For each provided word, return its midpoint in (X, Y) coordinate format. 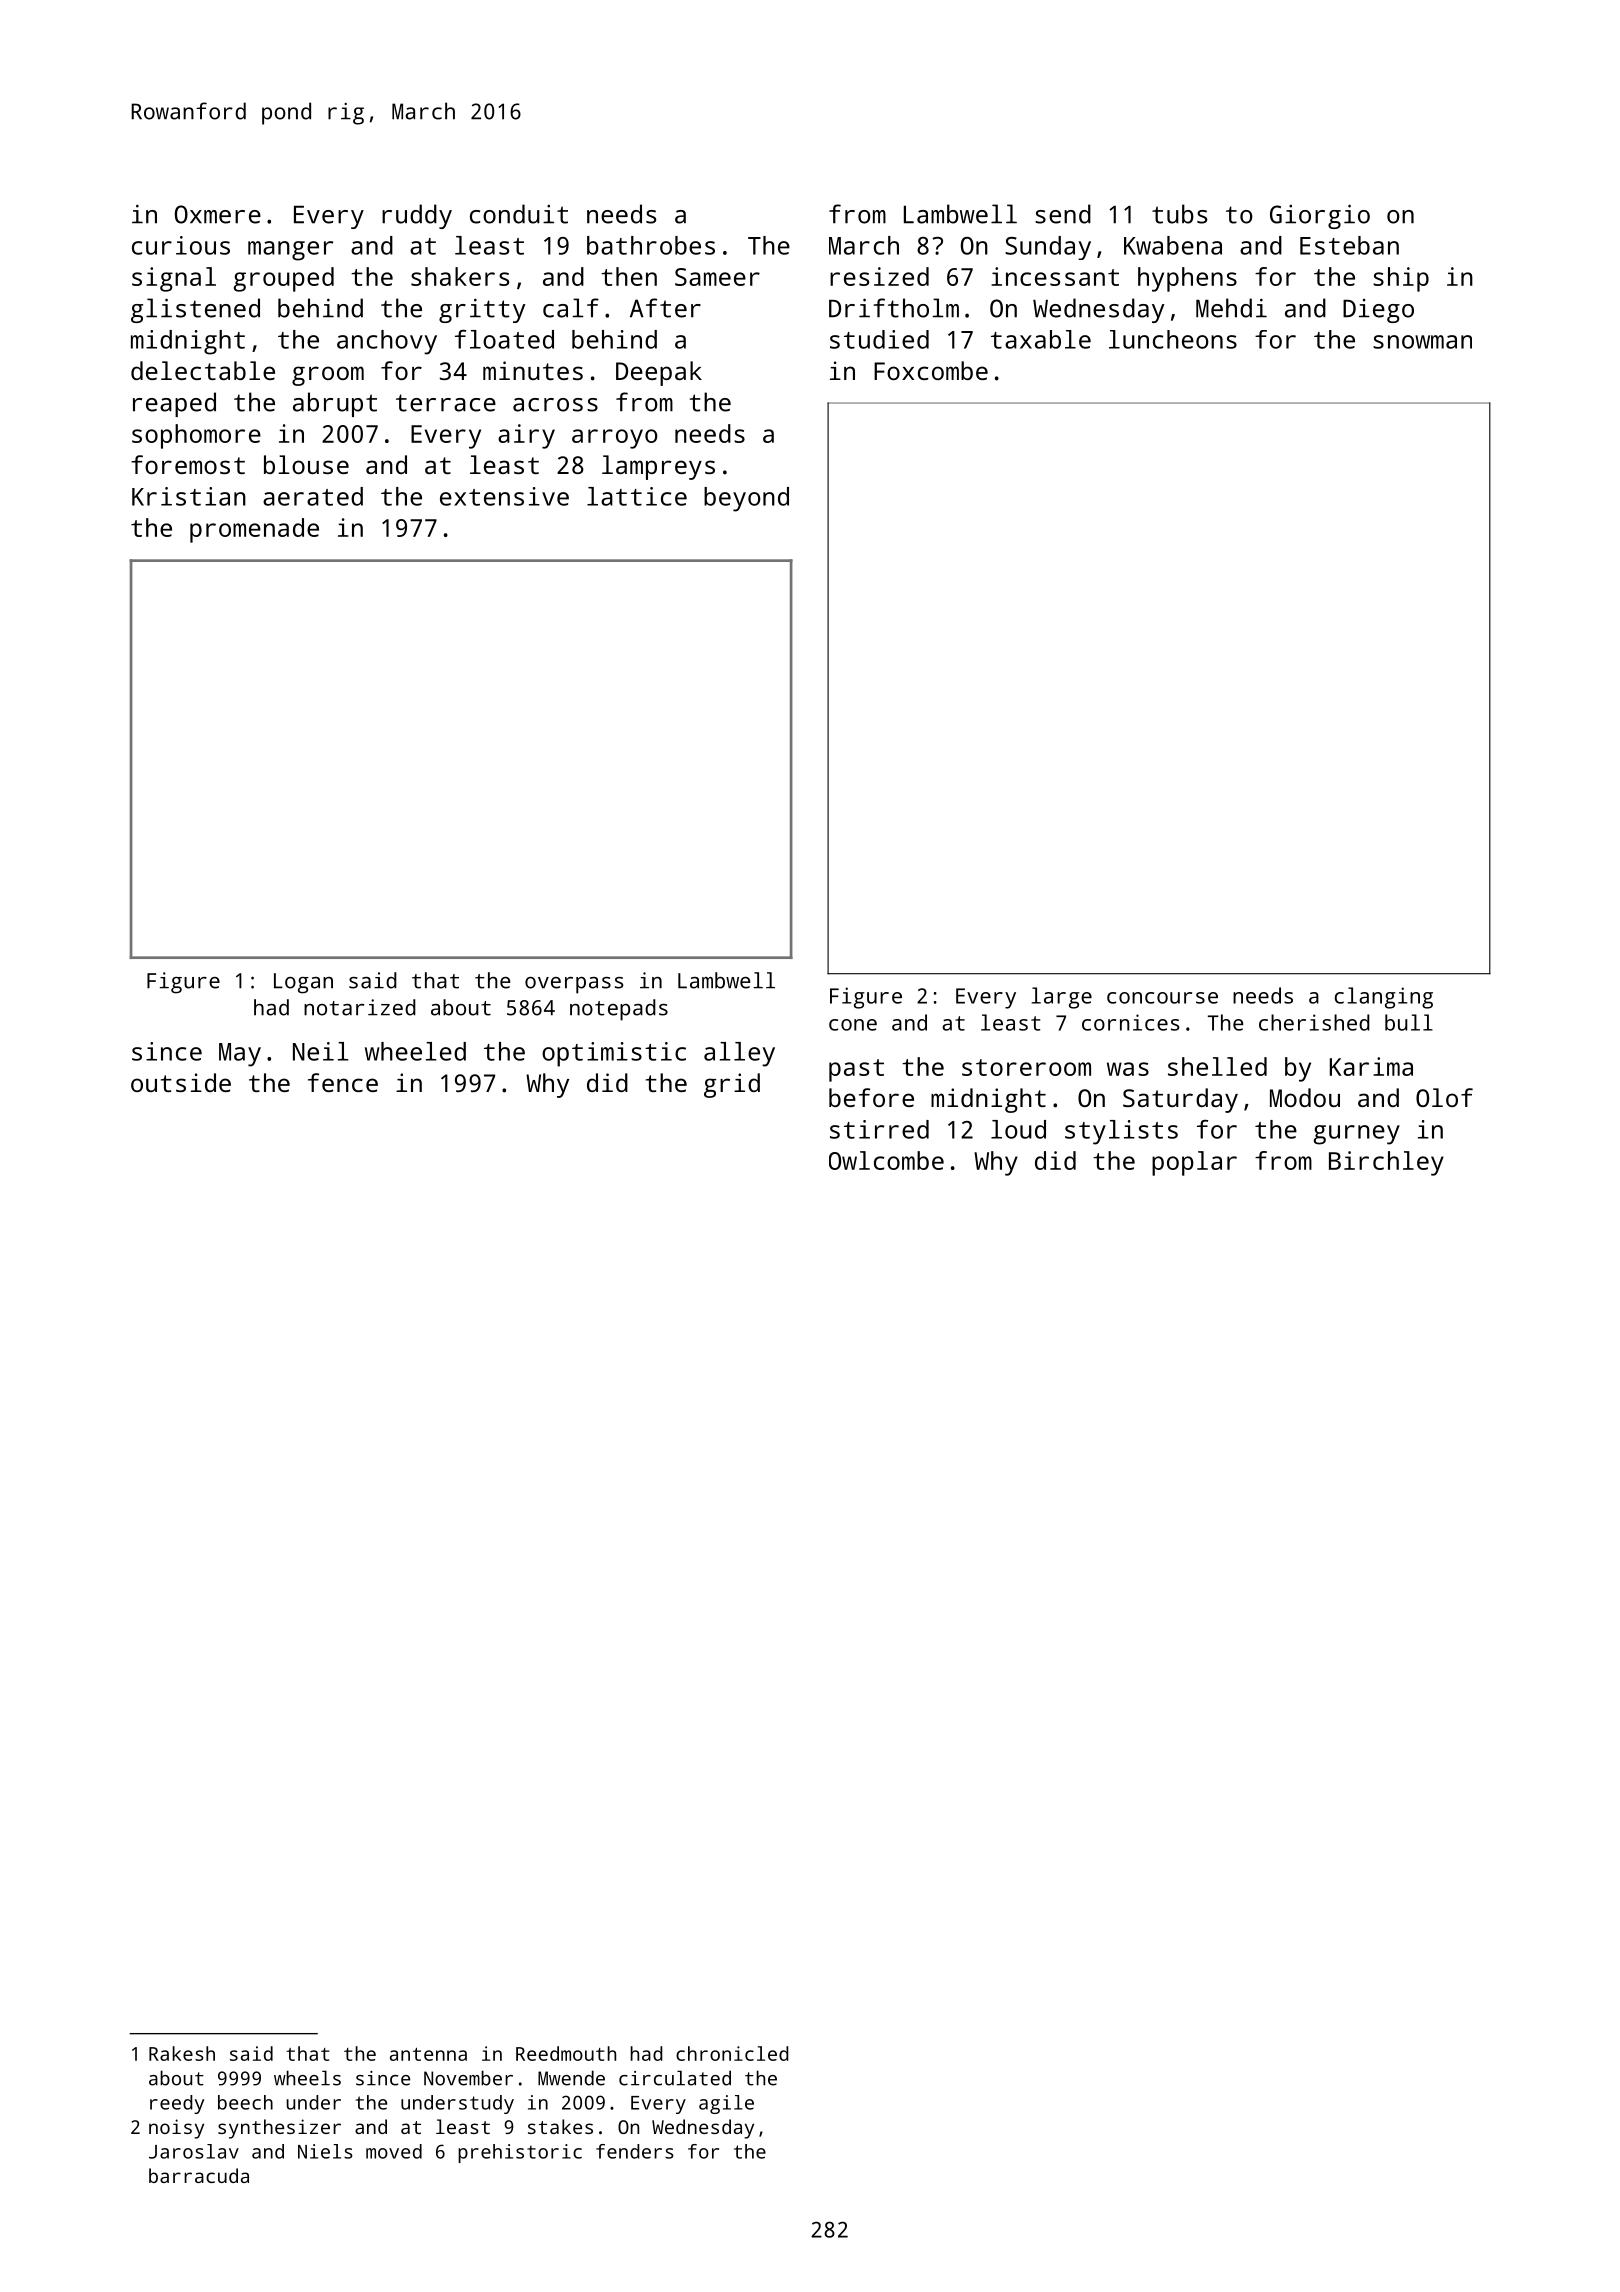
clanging (1384, 998)
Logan (303, 983)
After (665, 308)
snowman (1422, 342)
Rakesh (182, 2053)
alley (739, 1054)
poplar (1194, 1163)
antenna (428, 2054)
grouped (284, 279)
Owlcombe (886, 1160)
